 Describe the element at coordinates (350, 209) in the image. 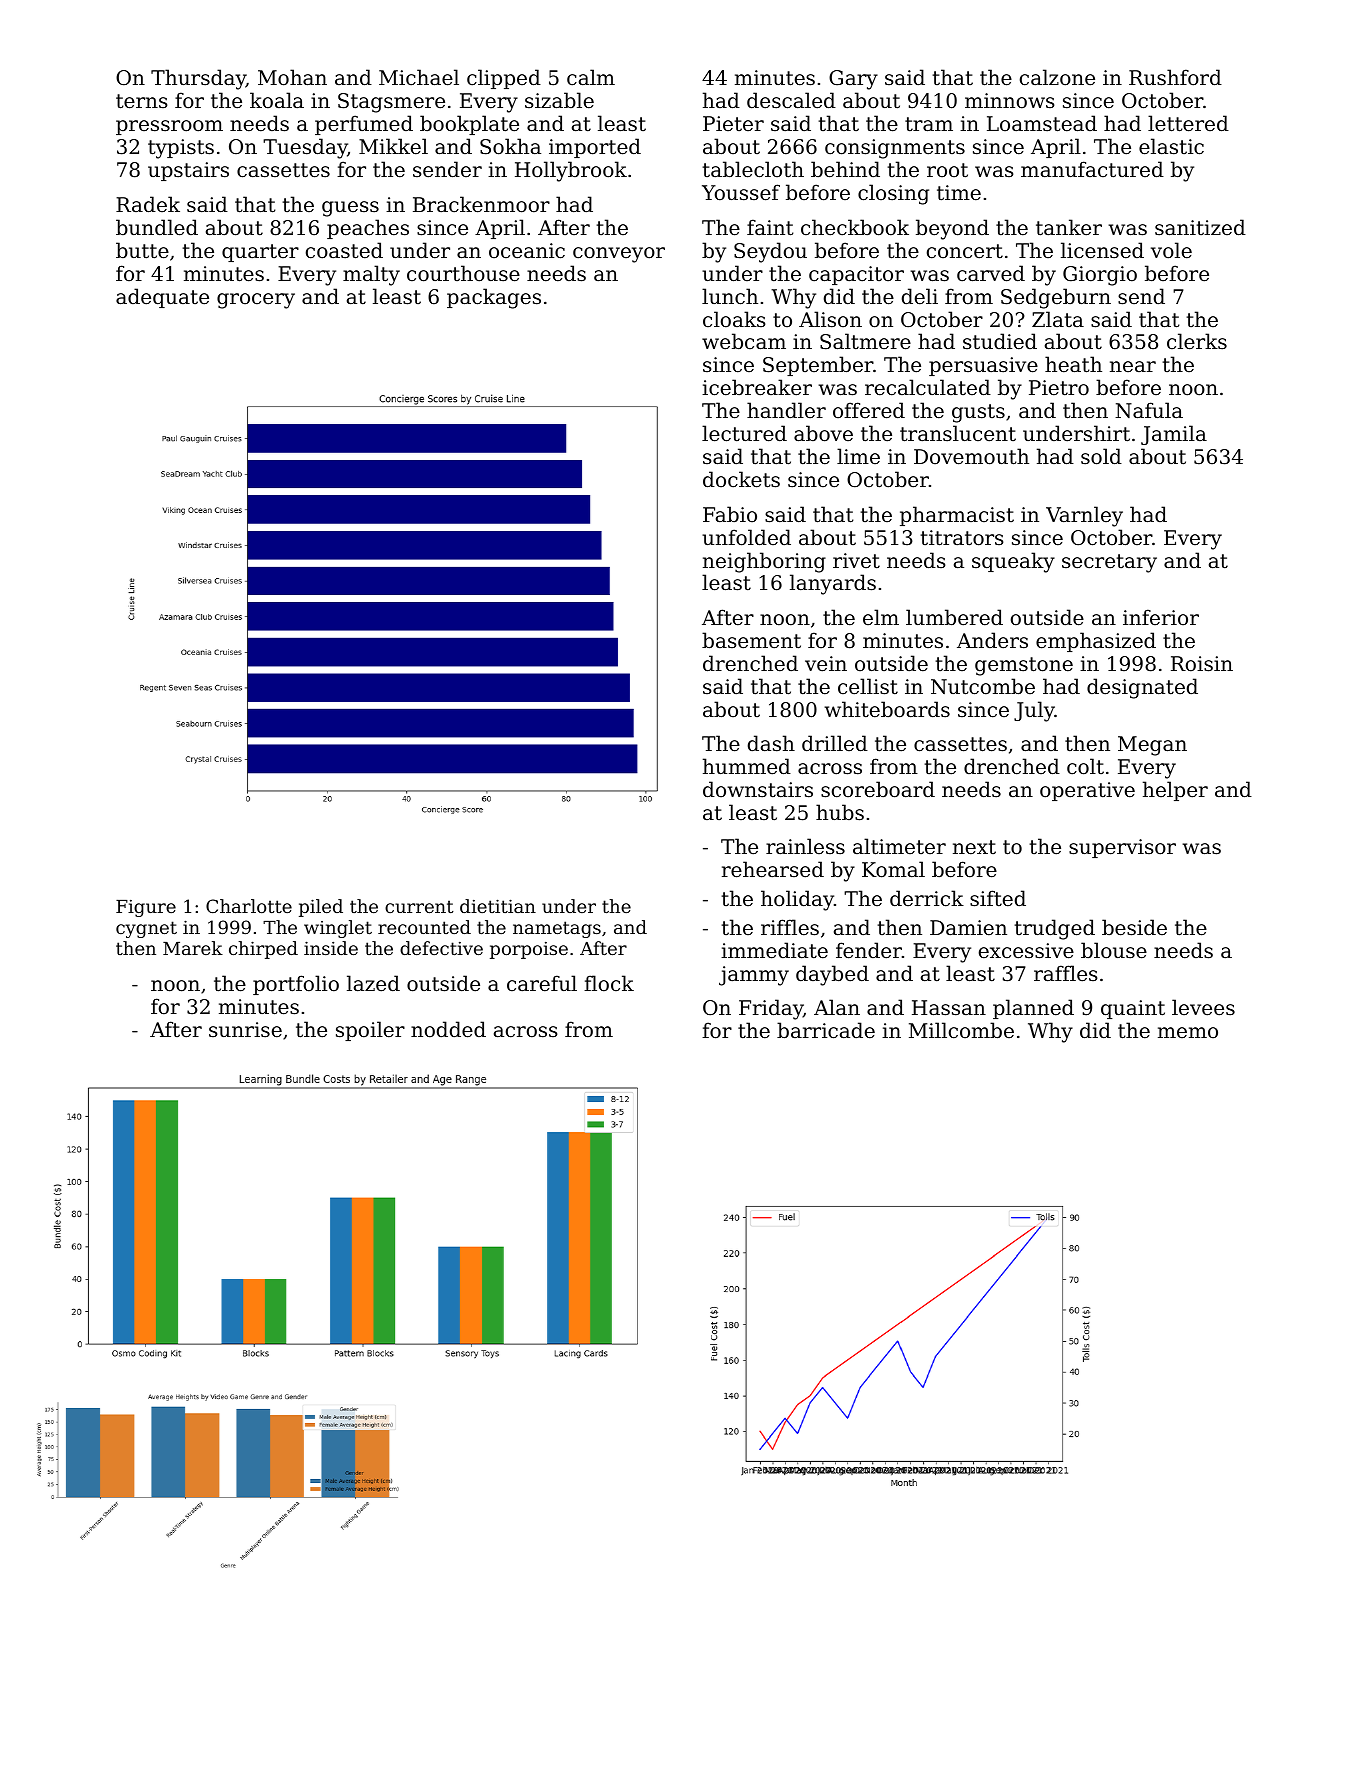

I see `guess` at that location.
